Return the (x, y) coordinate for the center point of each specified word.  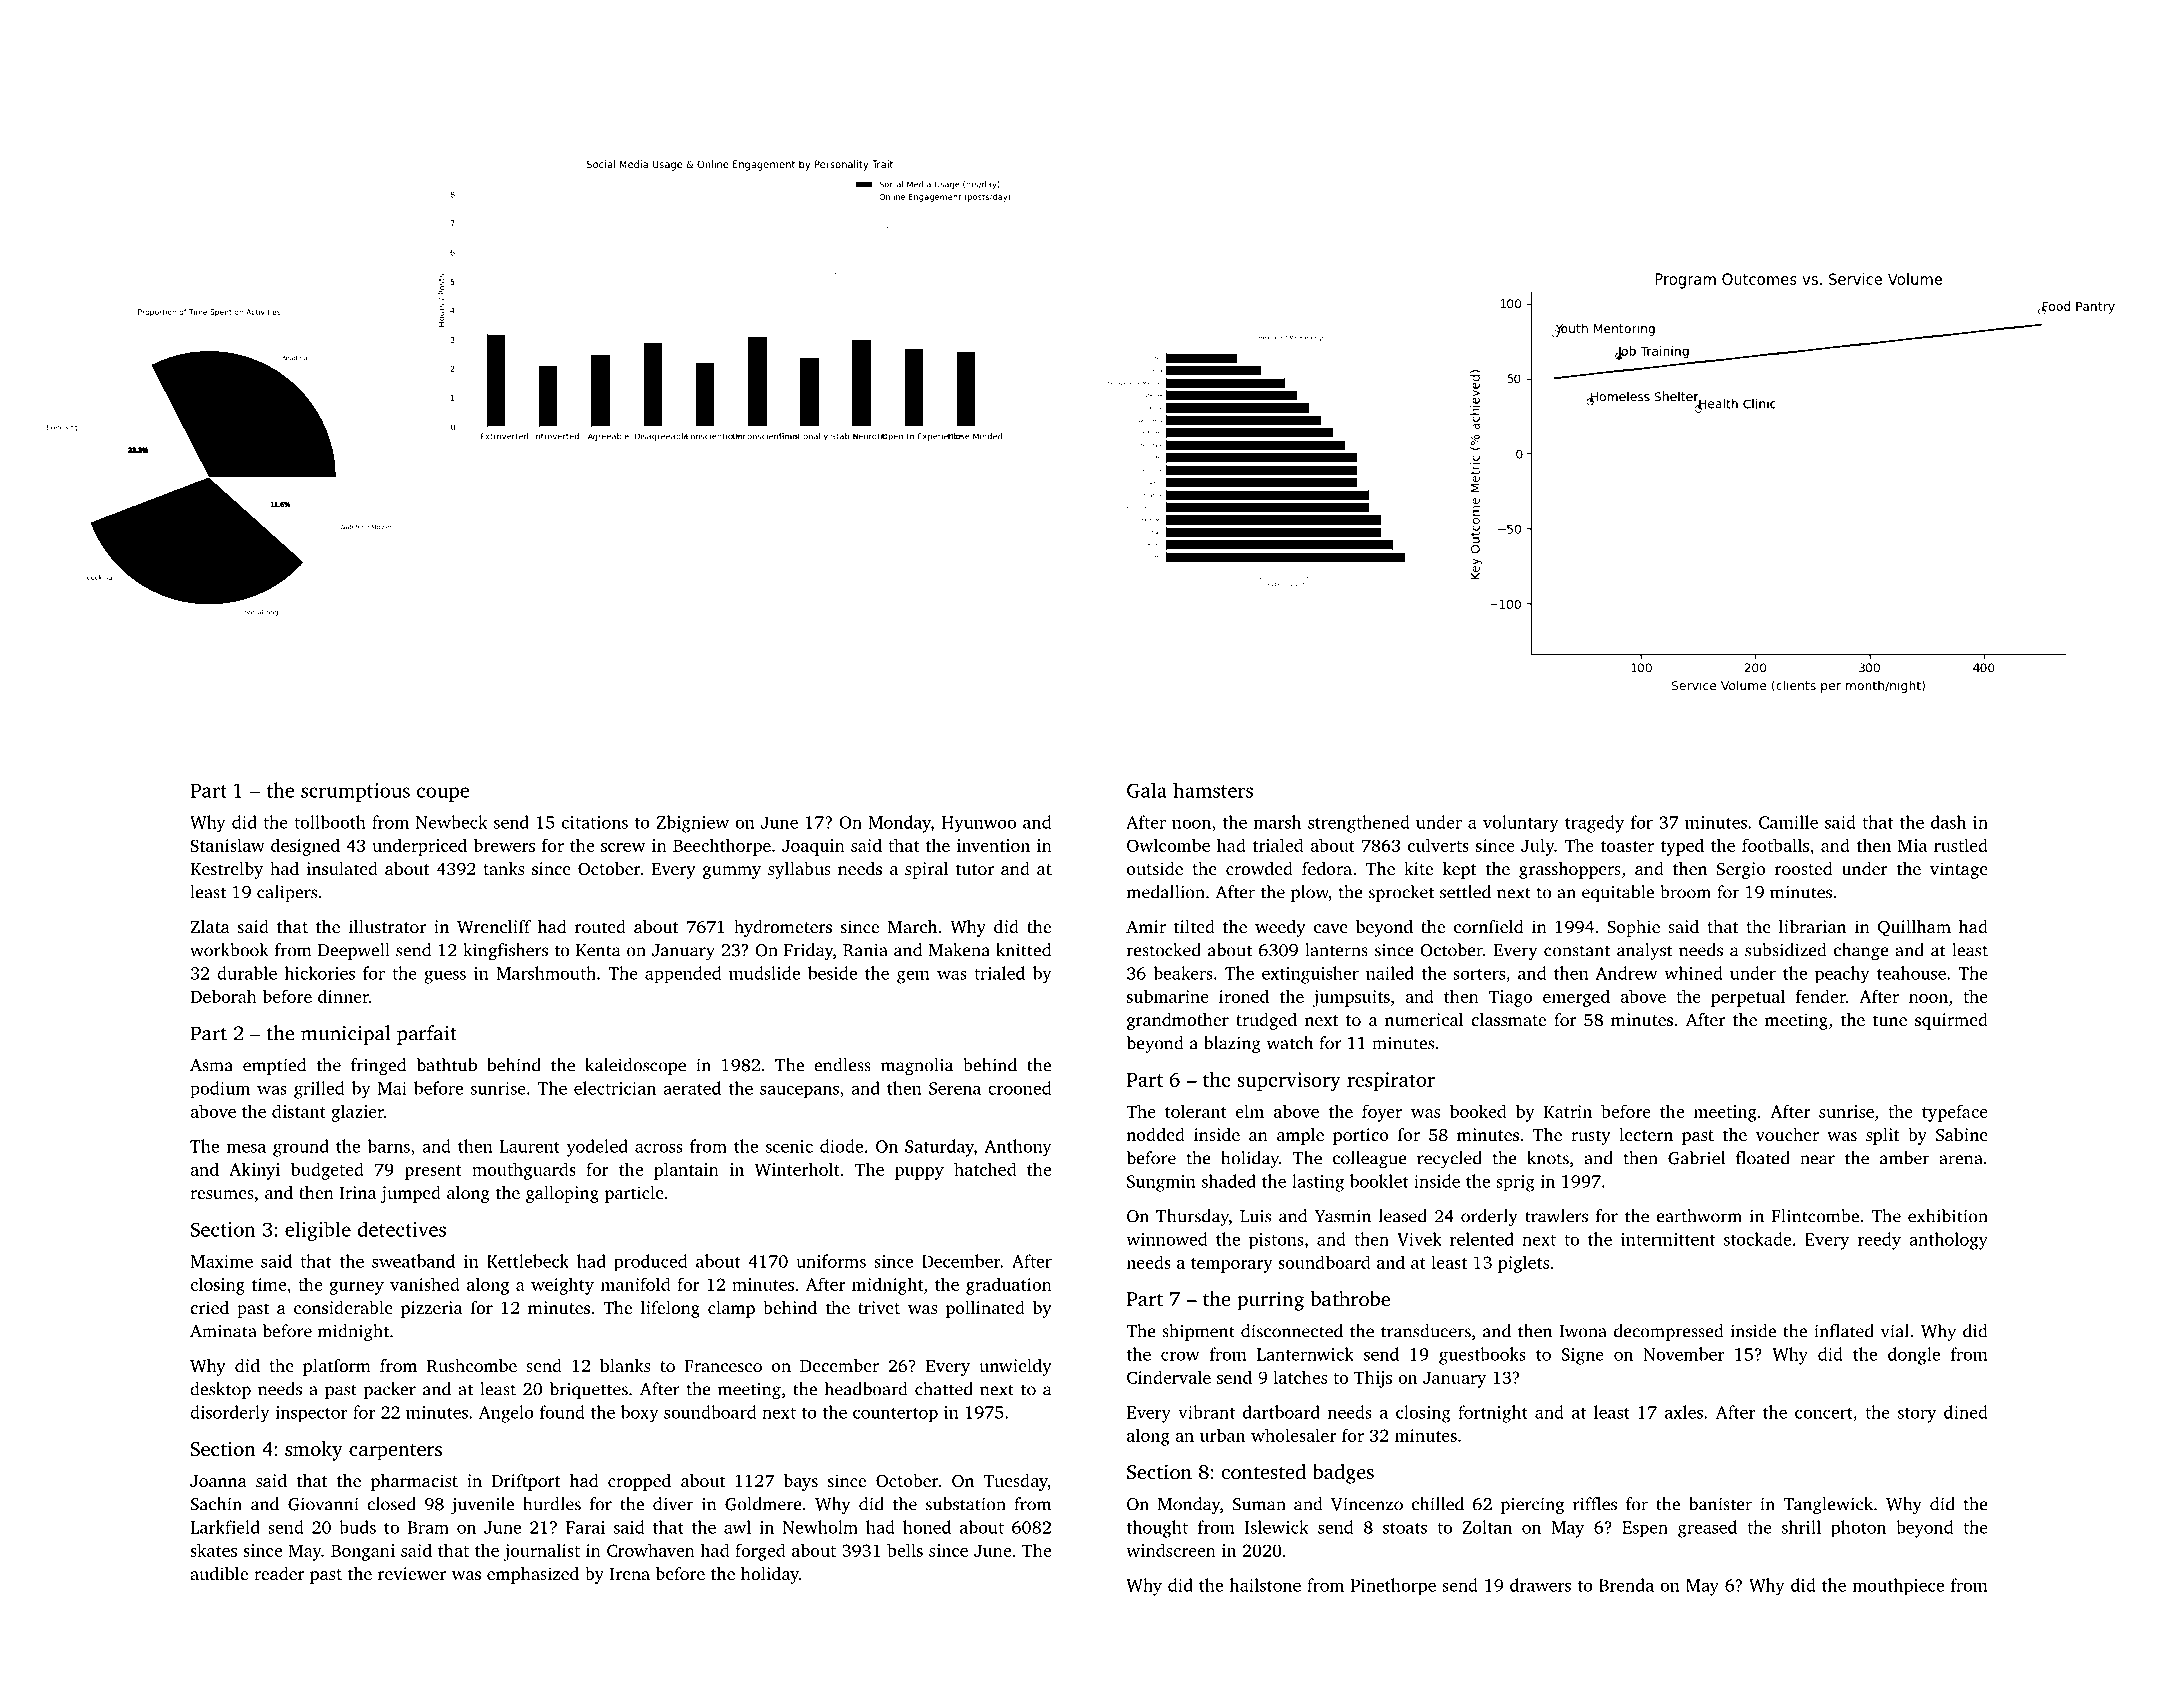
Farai (585, 1527)
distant (299, 1111)
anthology (1948, 1241)
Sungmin (1161, 1183)
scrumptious (355, 792)
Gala (1147, 790)
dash (1948, 822)
